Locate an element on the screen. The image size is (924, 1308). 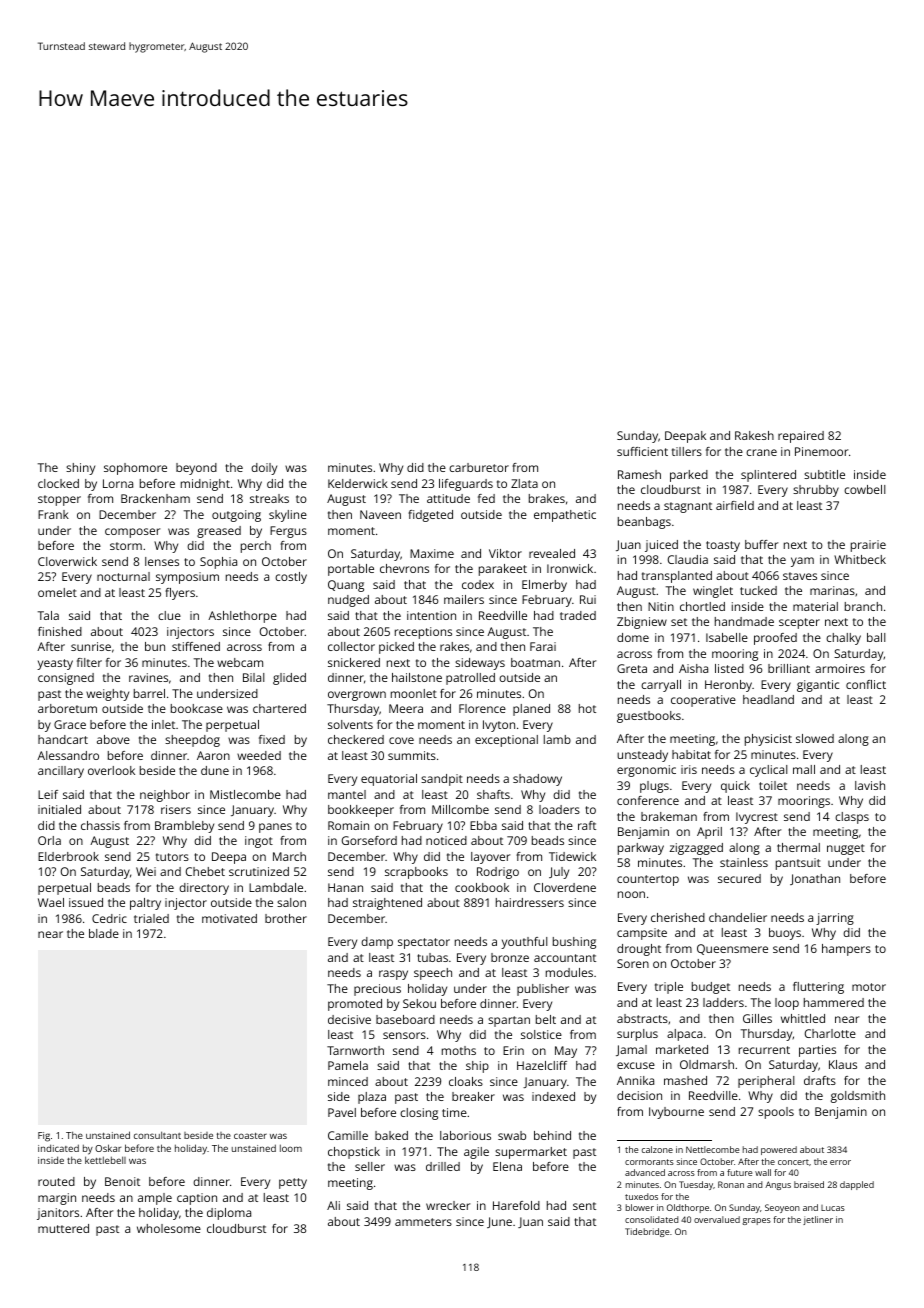
Millcombe is located at coordinates (460, 809).
